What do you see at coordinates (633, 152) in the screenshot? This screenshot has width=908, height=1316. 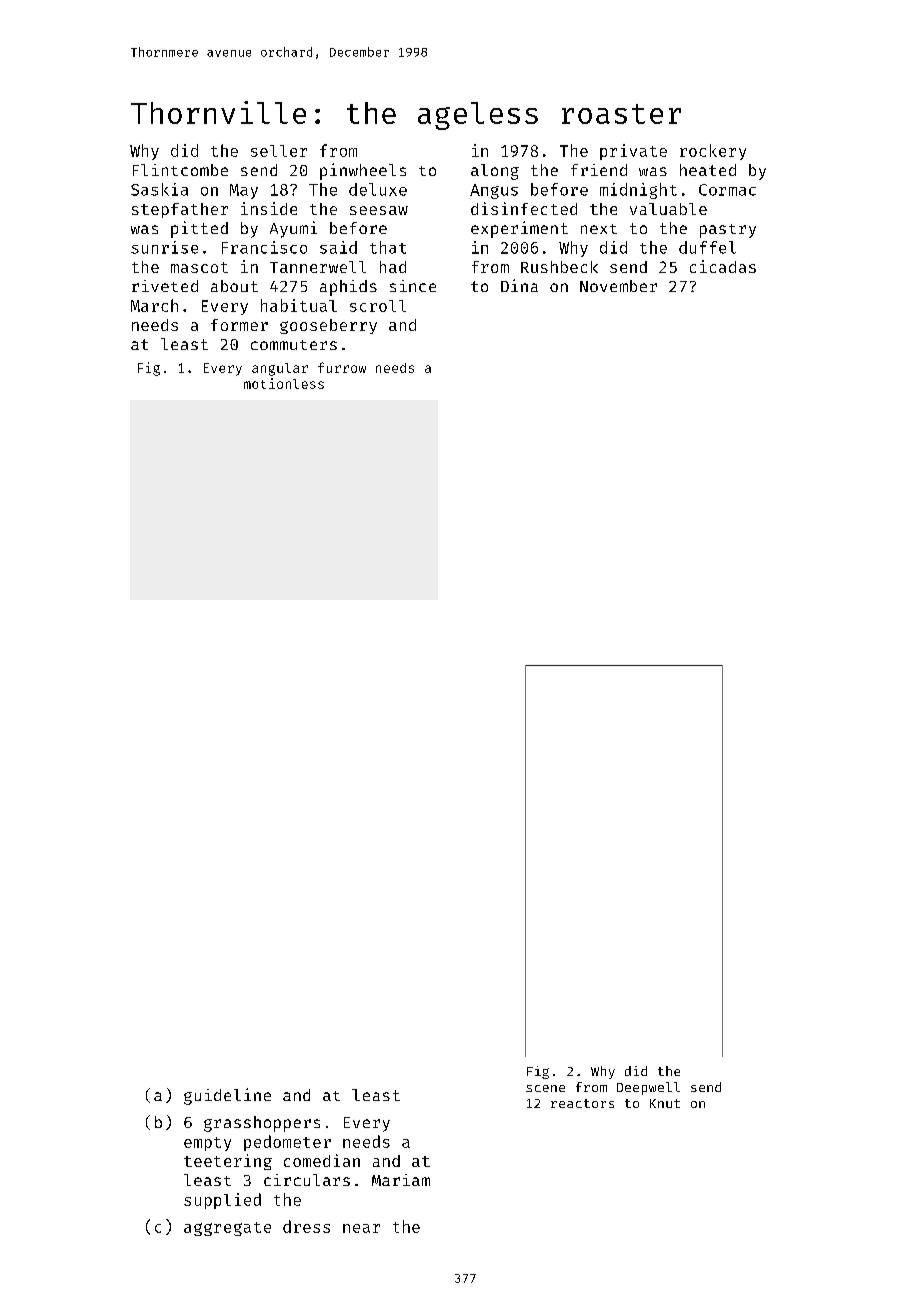 I see `private` at bounding box center [633, 152].
